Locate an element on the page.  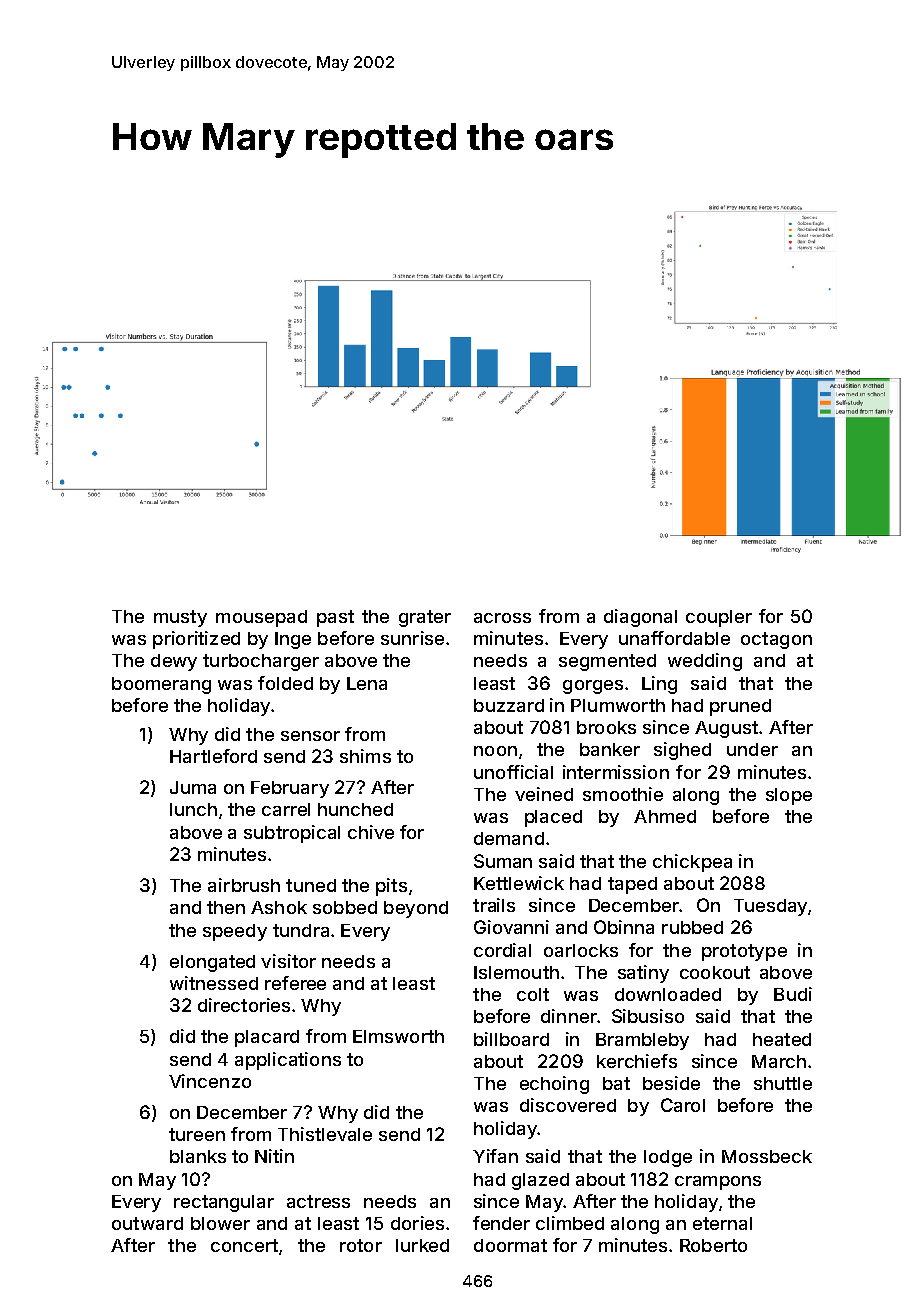
slope is located at coordinates (789, 796).
